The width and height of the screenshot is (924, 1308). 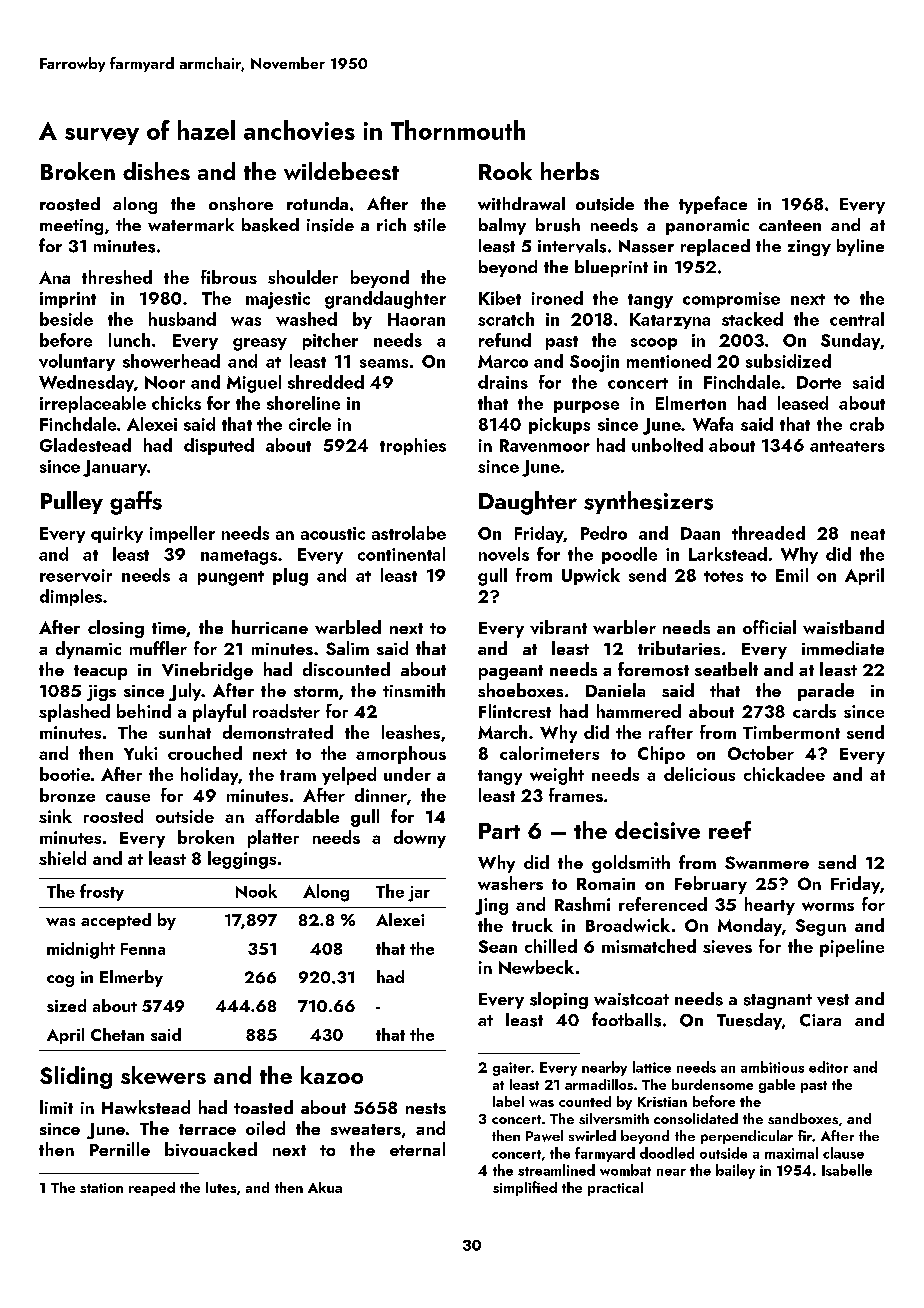 What do you see at coordinates (713, 205) in the screenshot?
I see `typeface` at bounding box center [713, 205].
